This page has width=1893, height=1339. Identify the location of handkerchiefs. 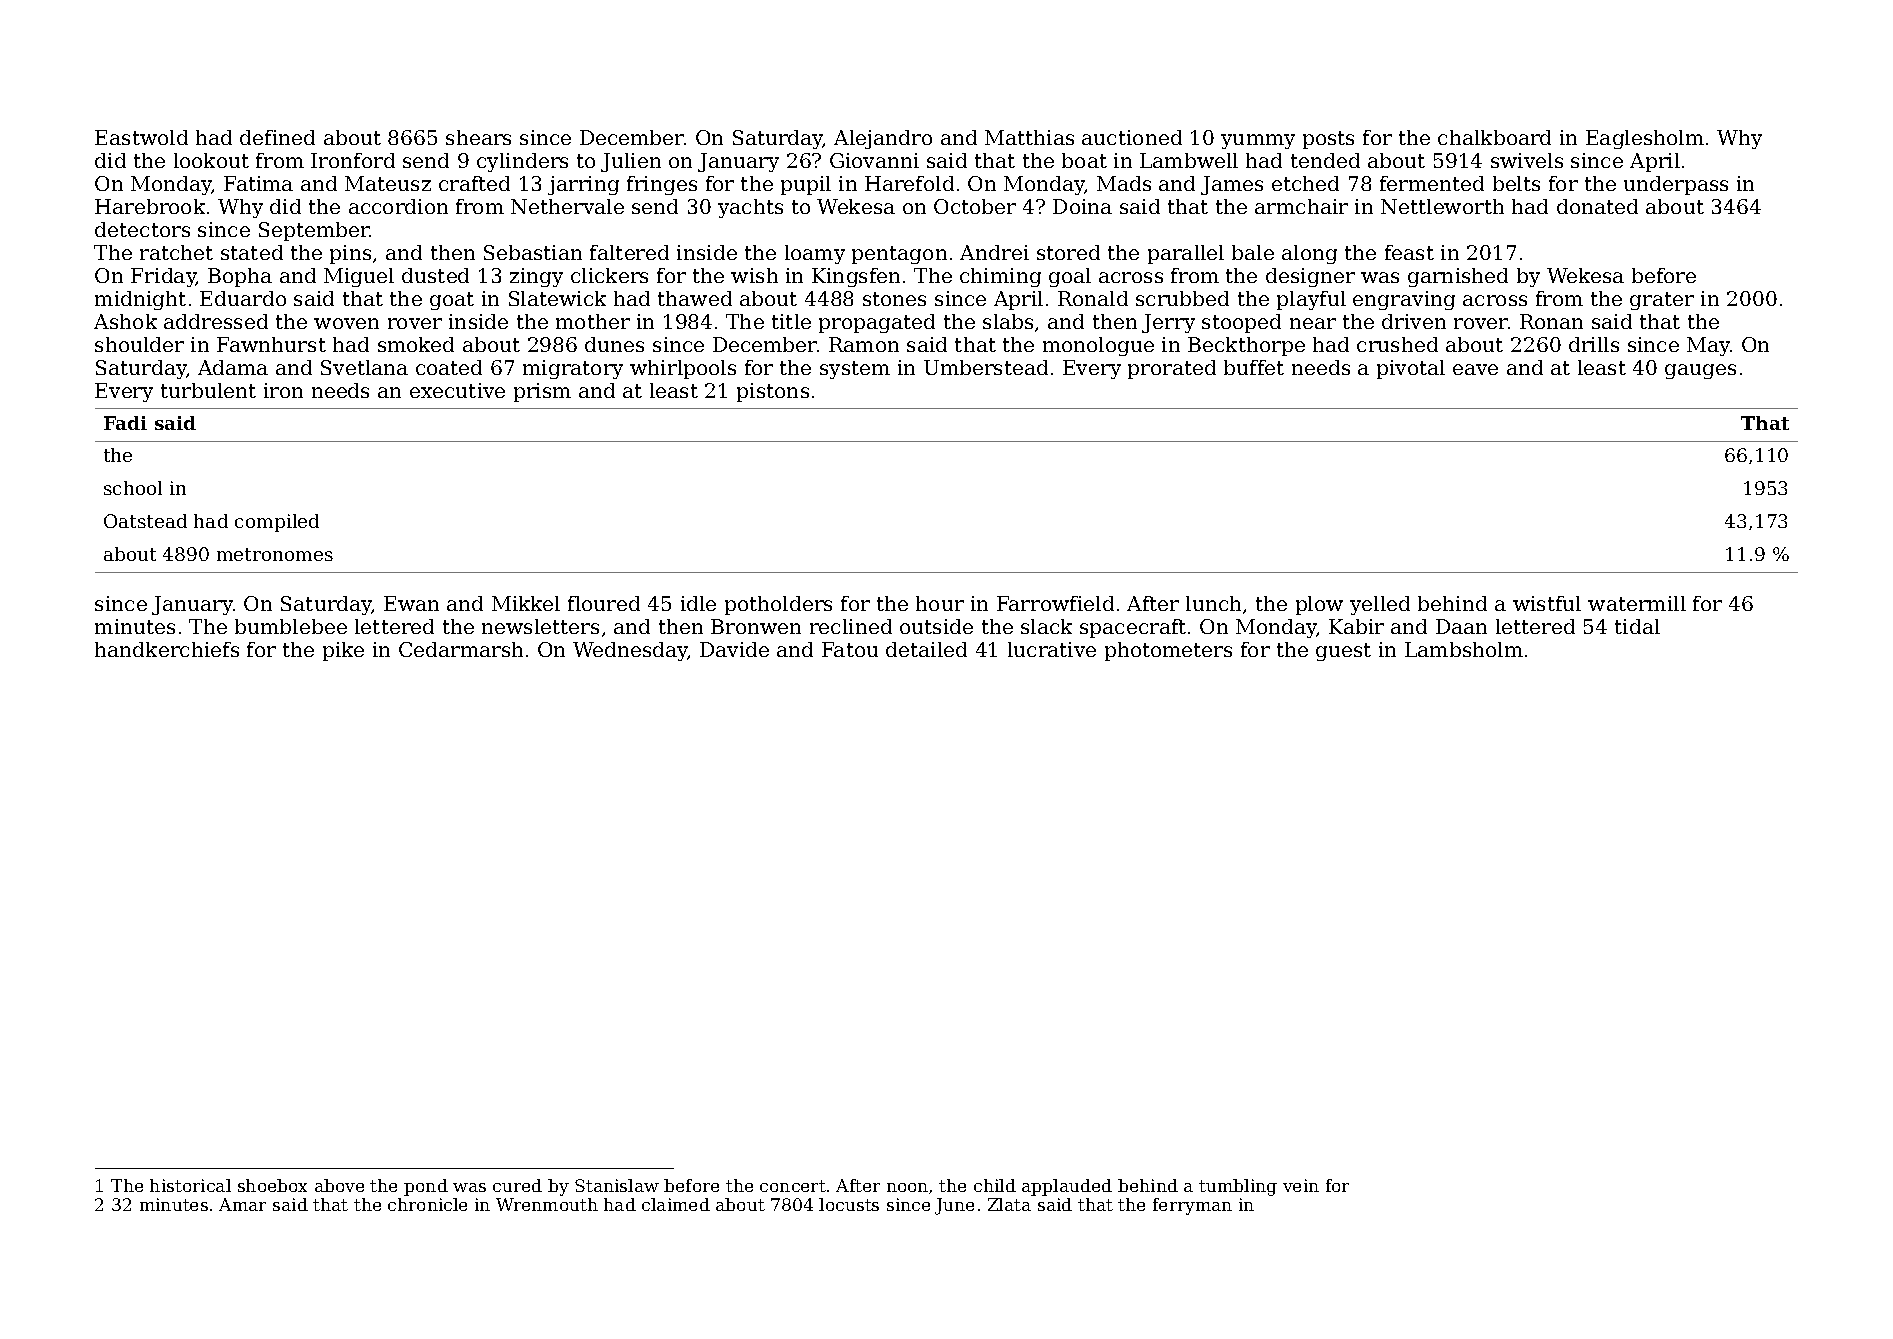
(167, 649).
